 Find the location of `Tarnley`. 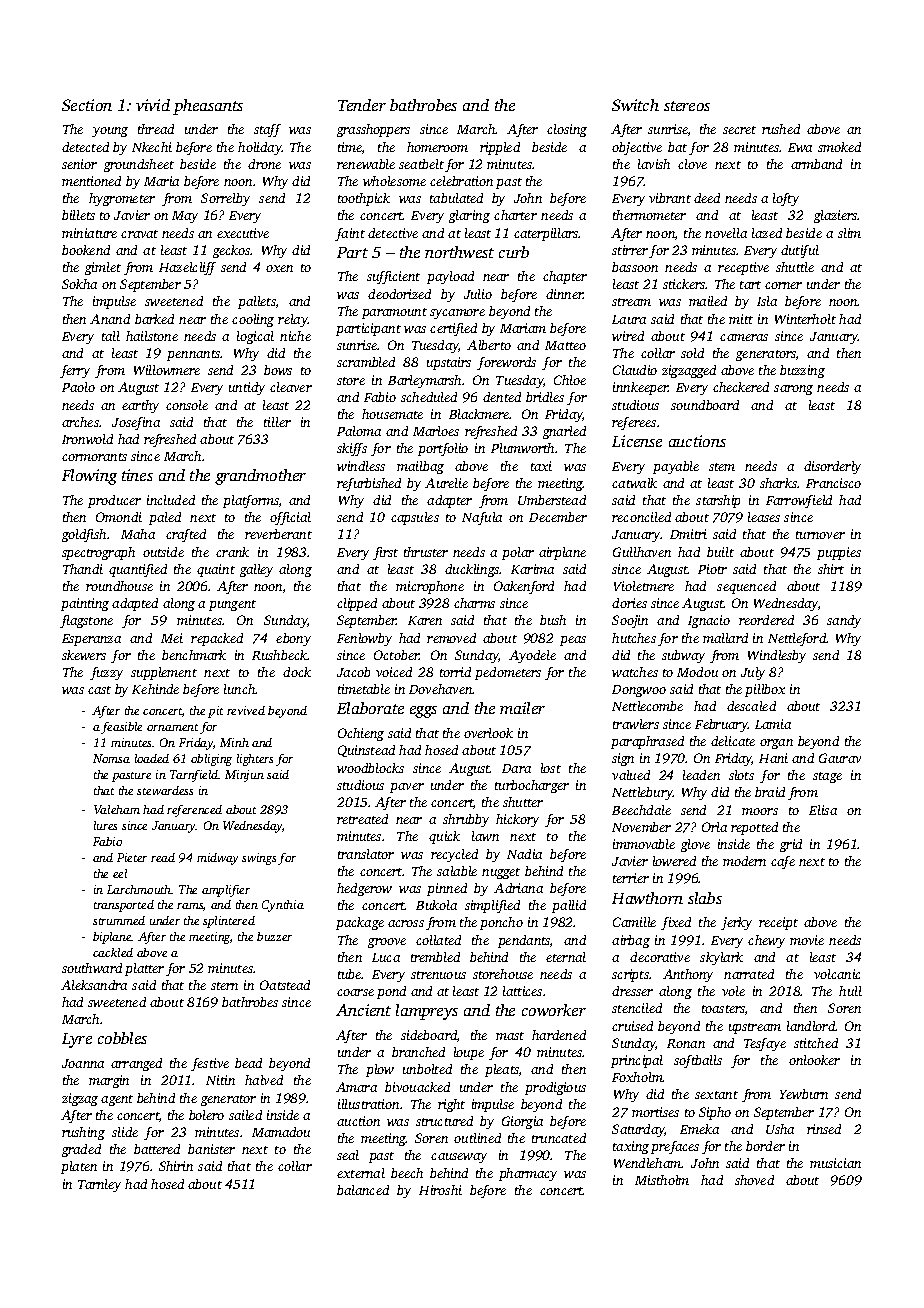

Tarnley is located at coordinates (99, 1185).
